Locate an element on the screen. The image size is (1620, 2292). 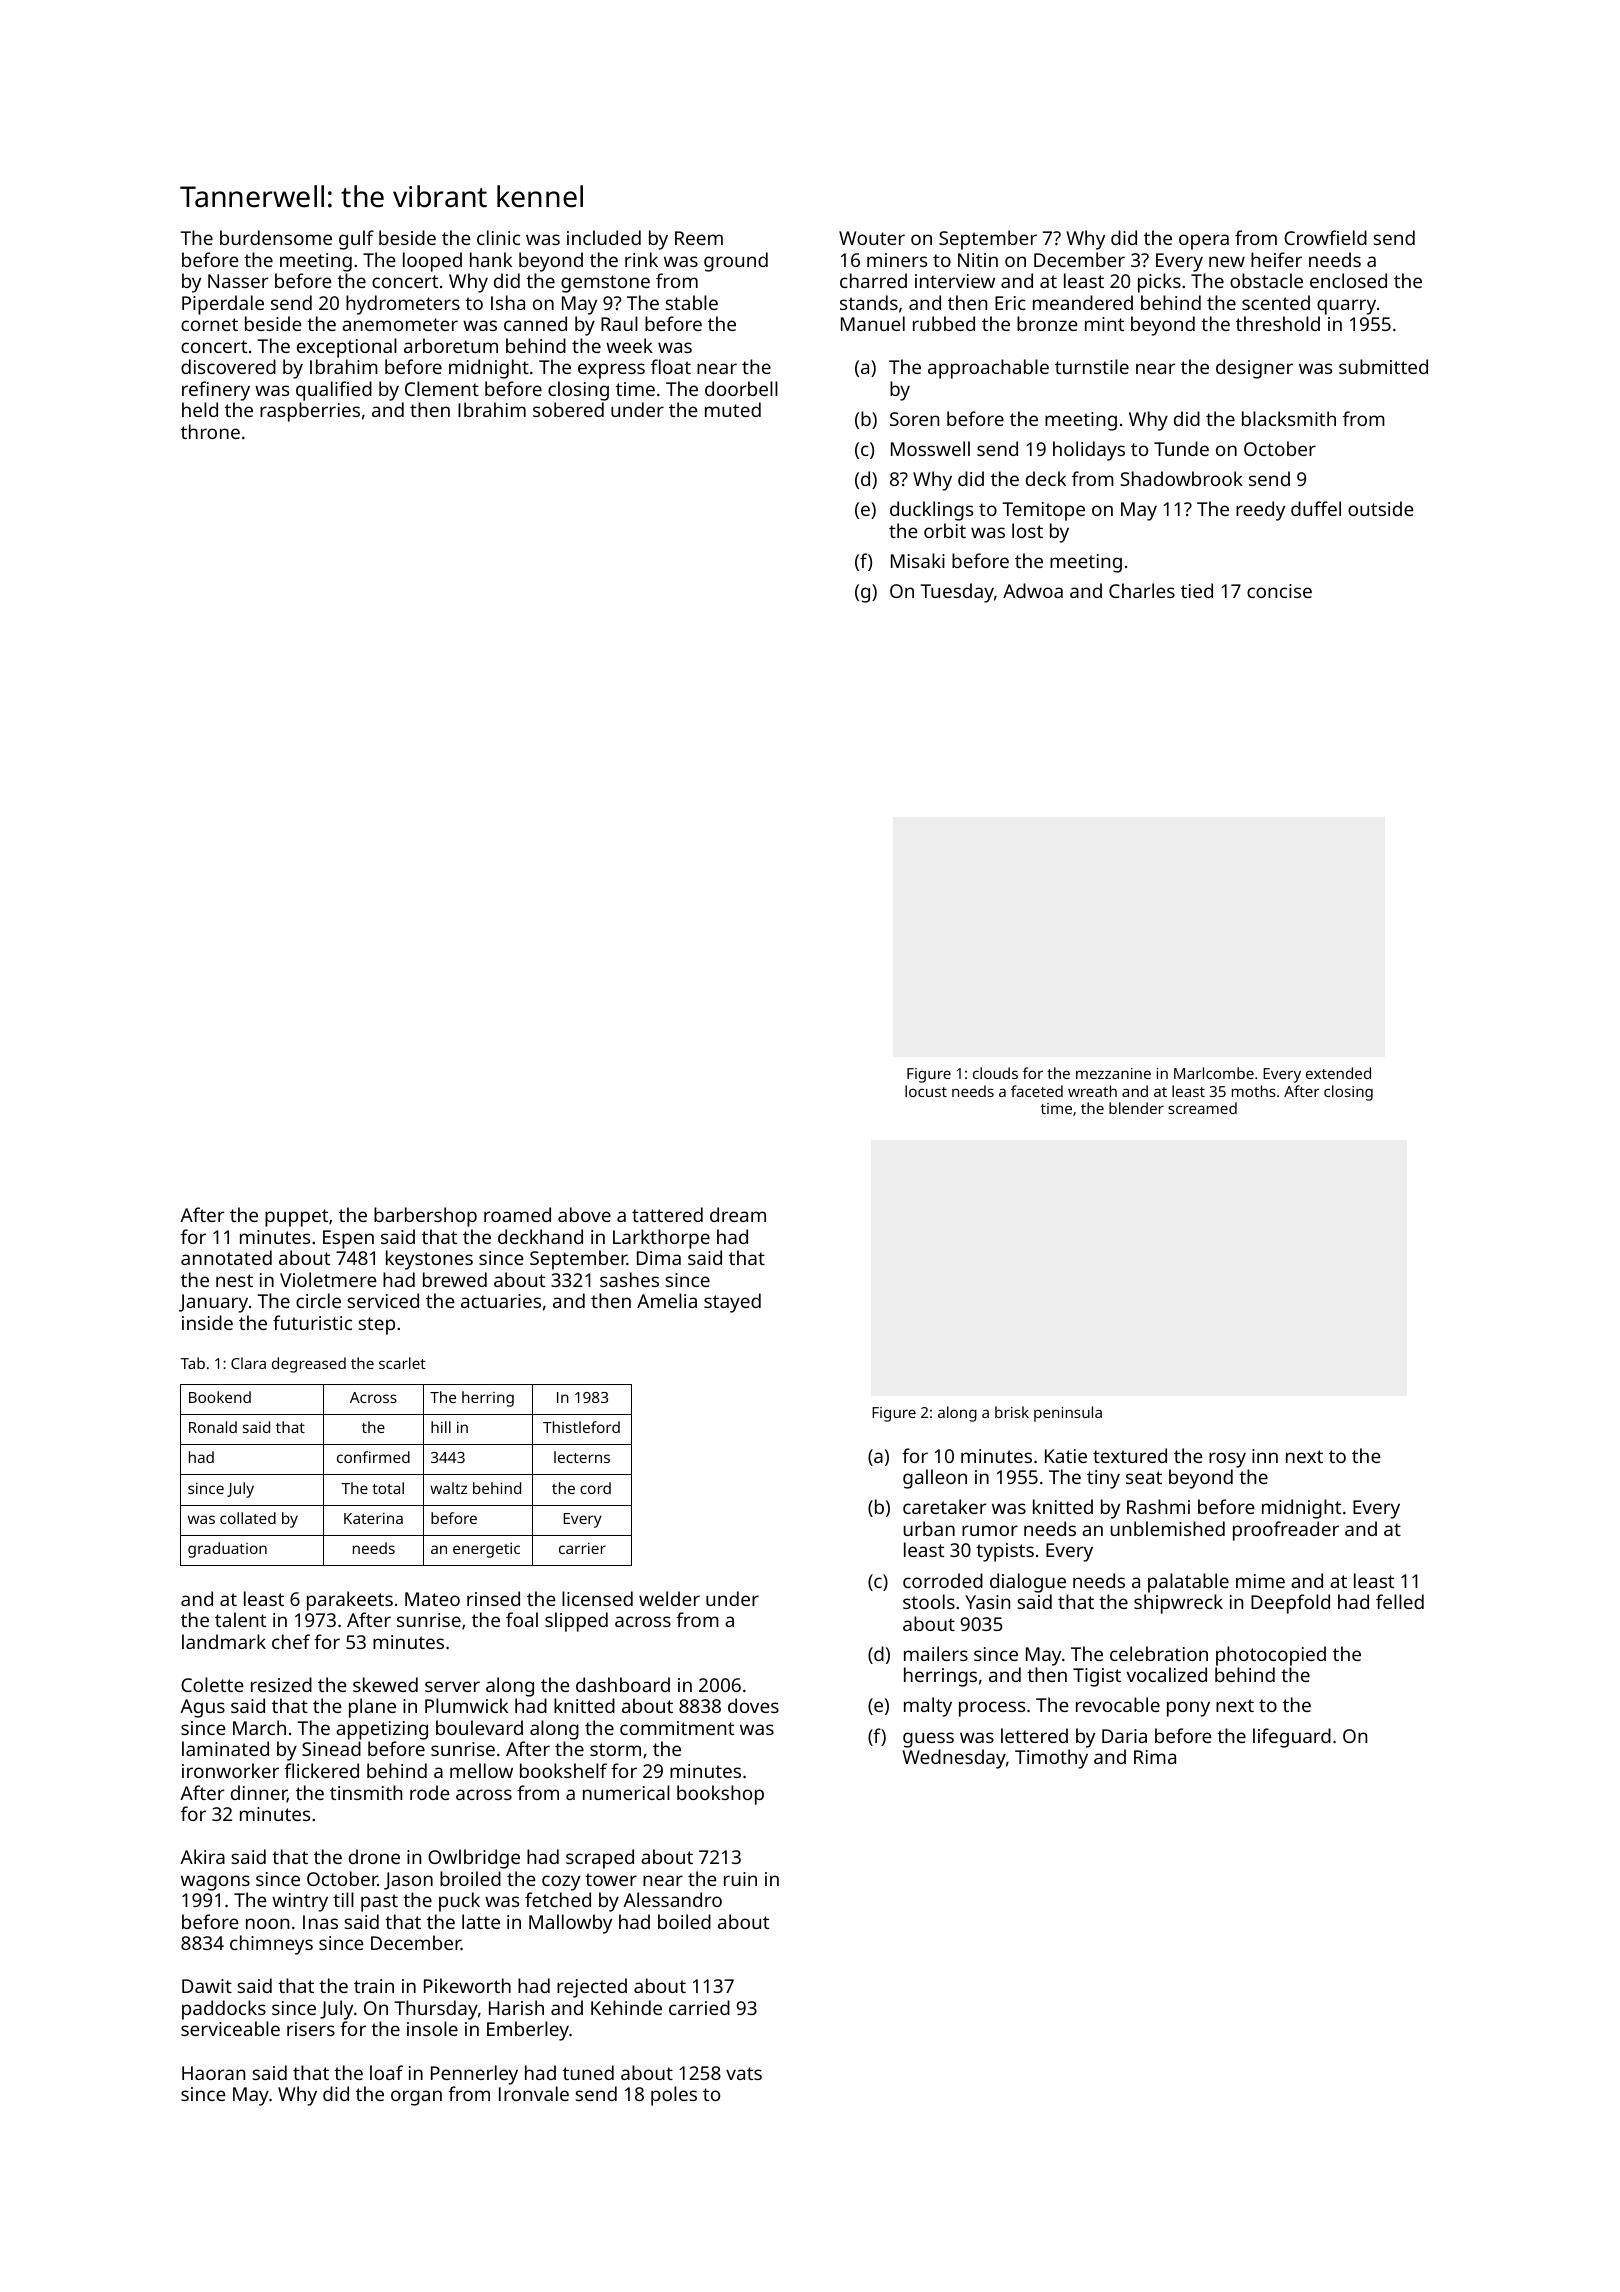
Clement is located at coordinates (442, 388).
